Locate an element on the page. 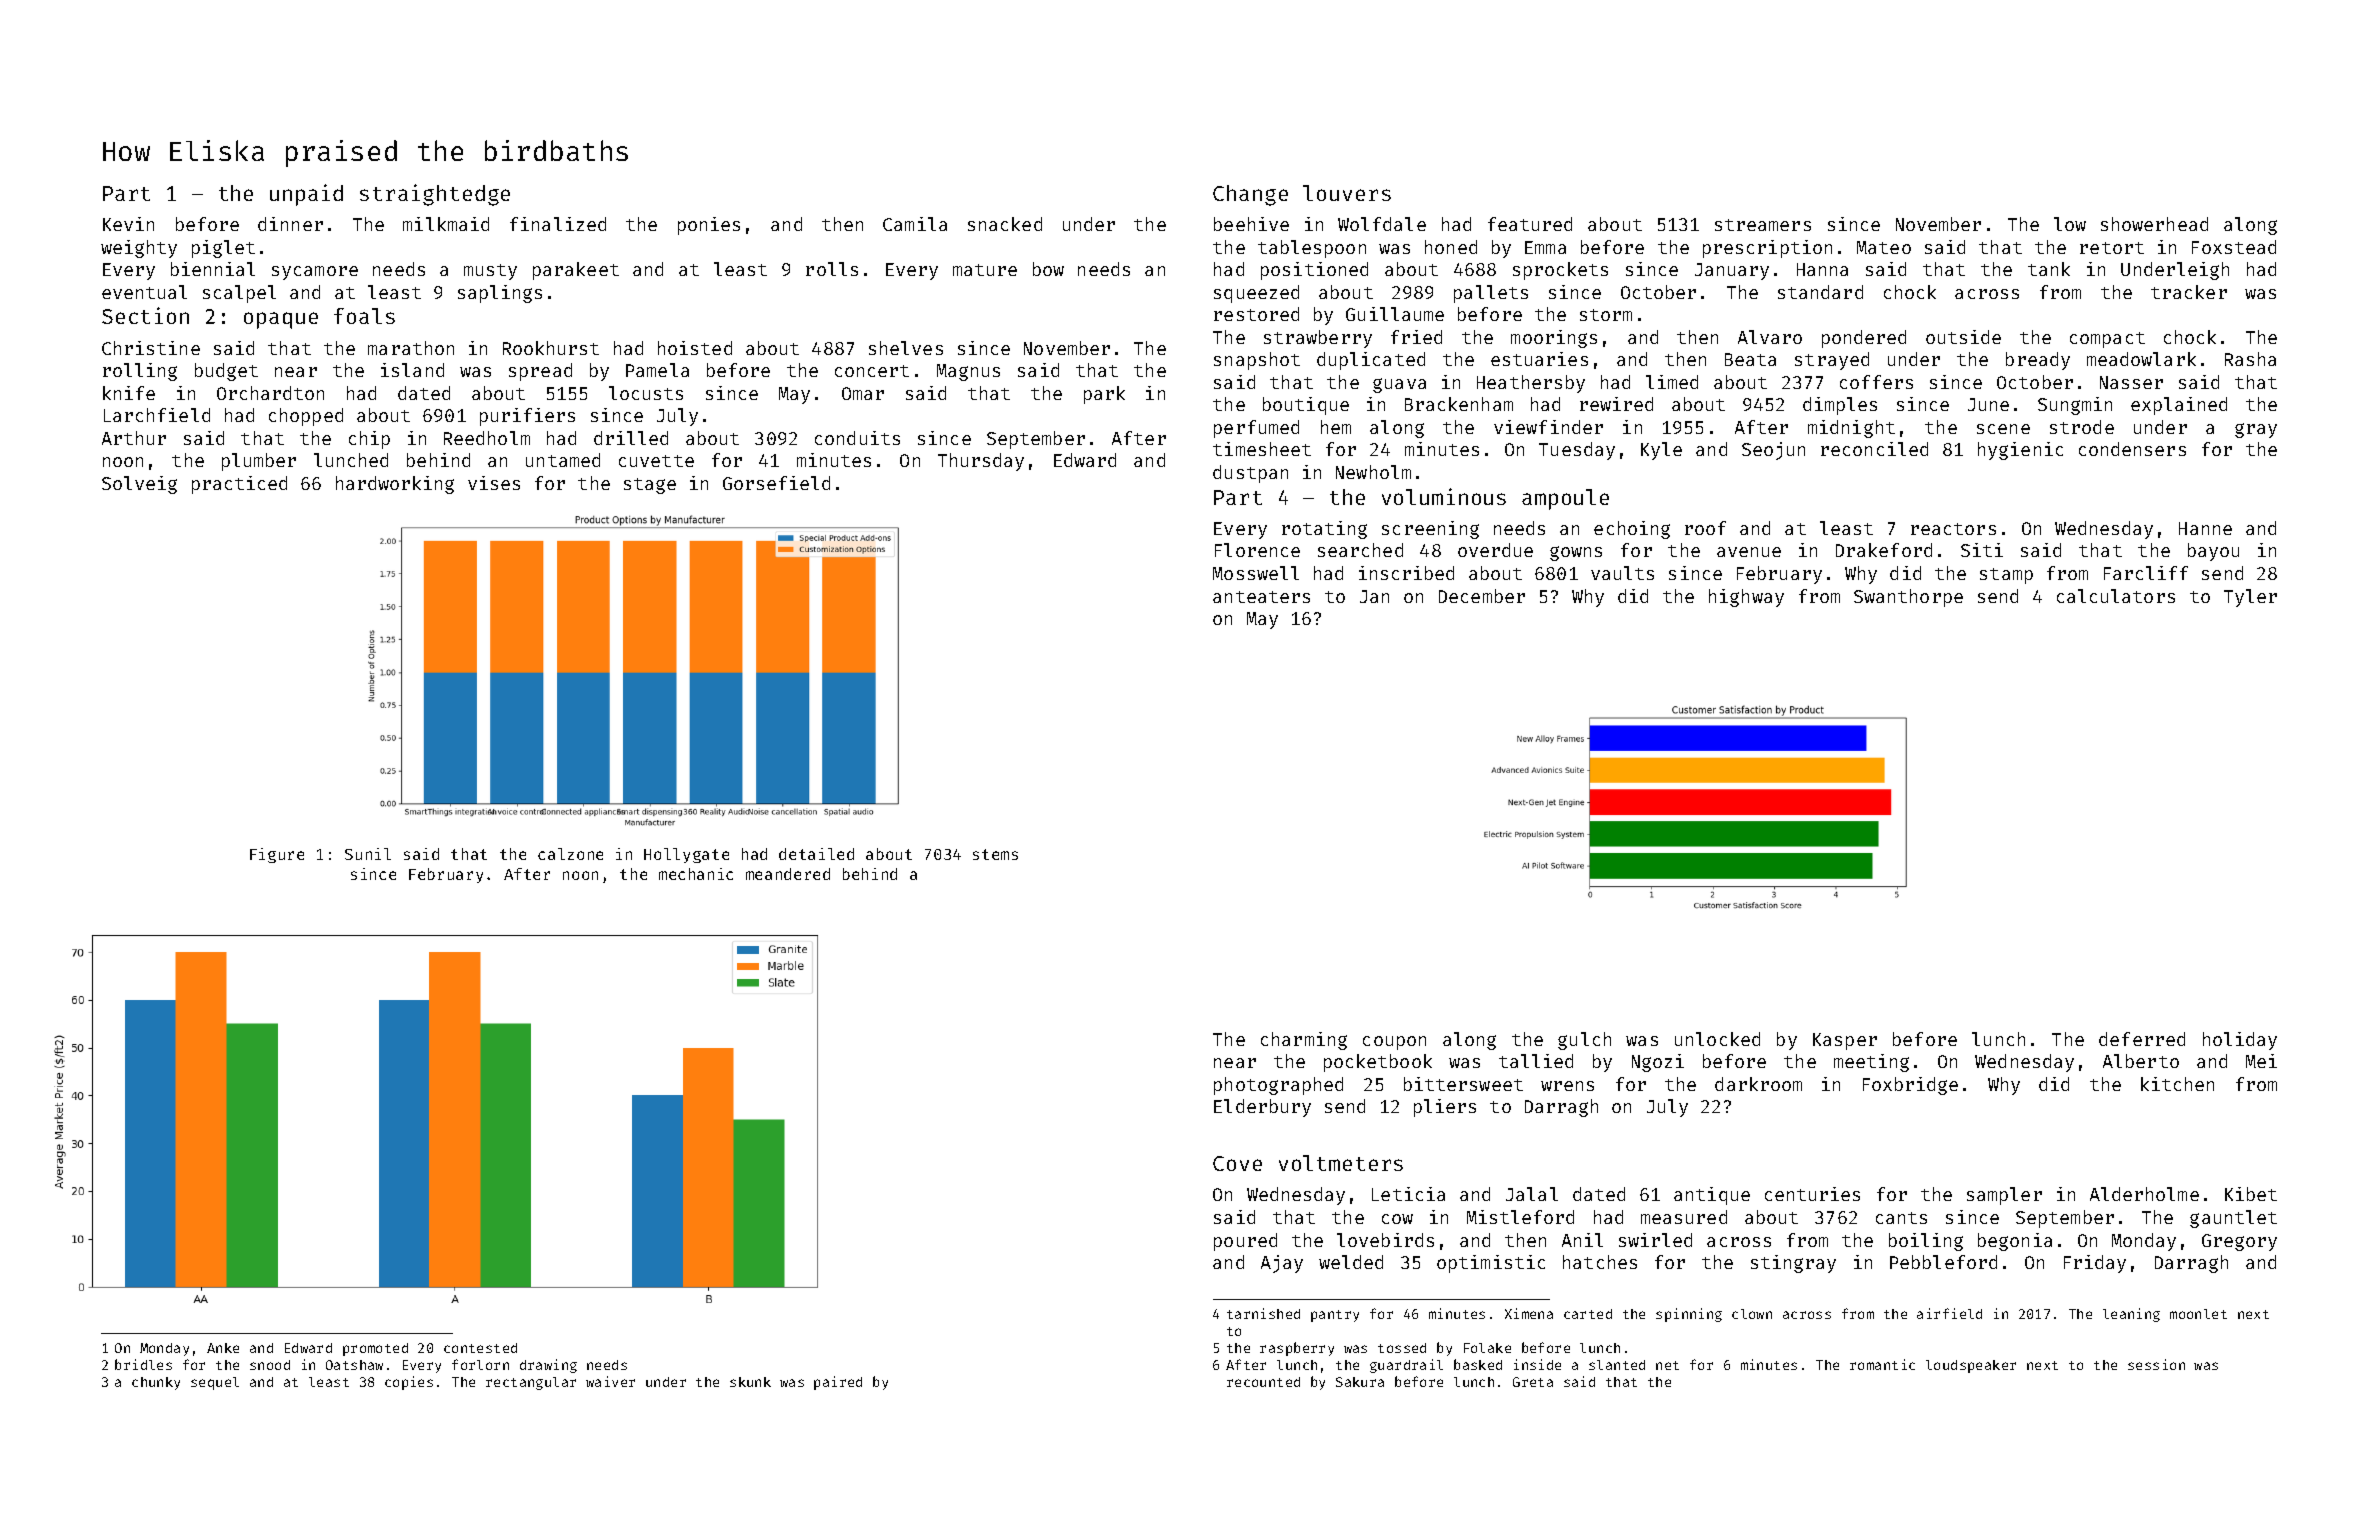 This document has width=2380, height=1540. charming is located at coordinates (1304, 1041).
